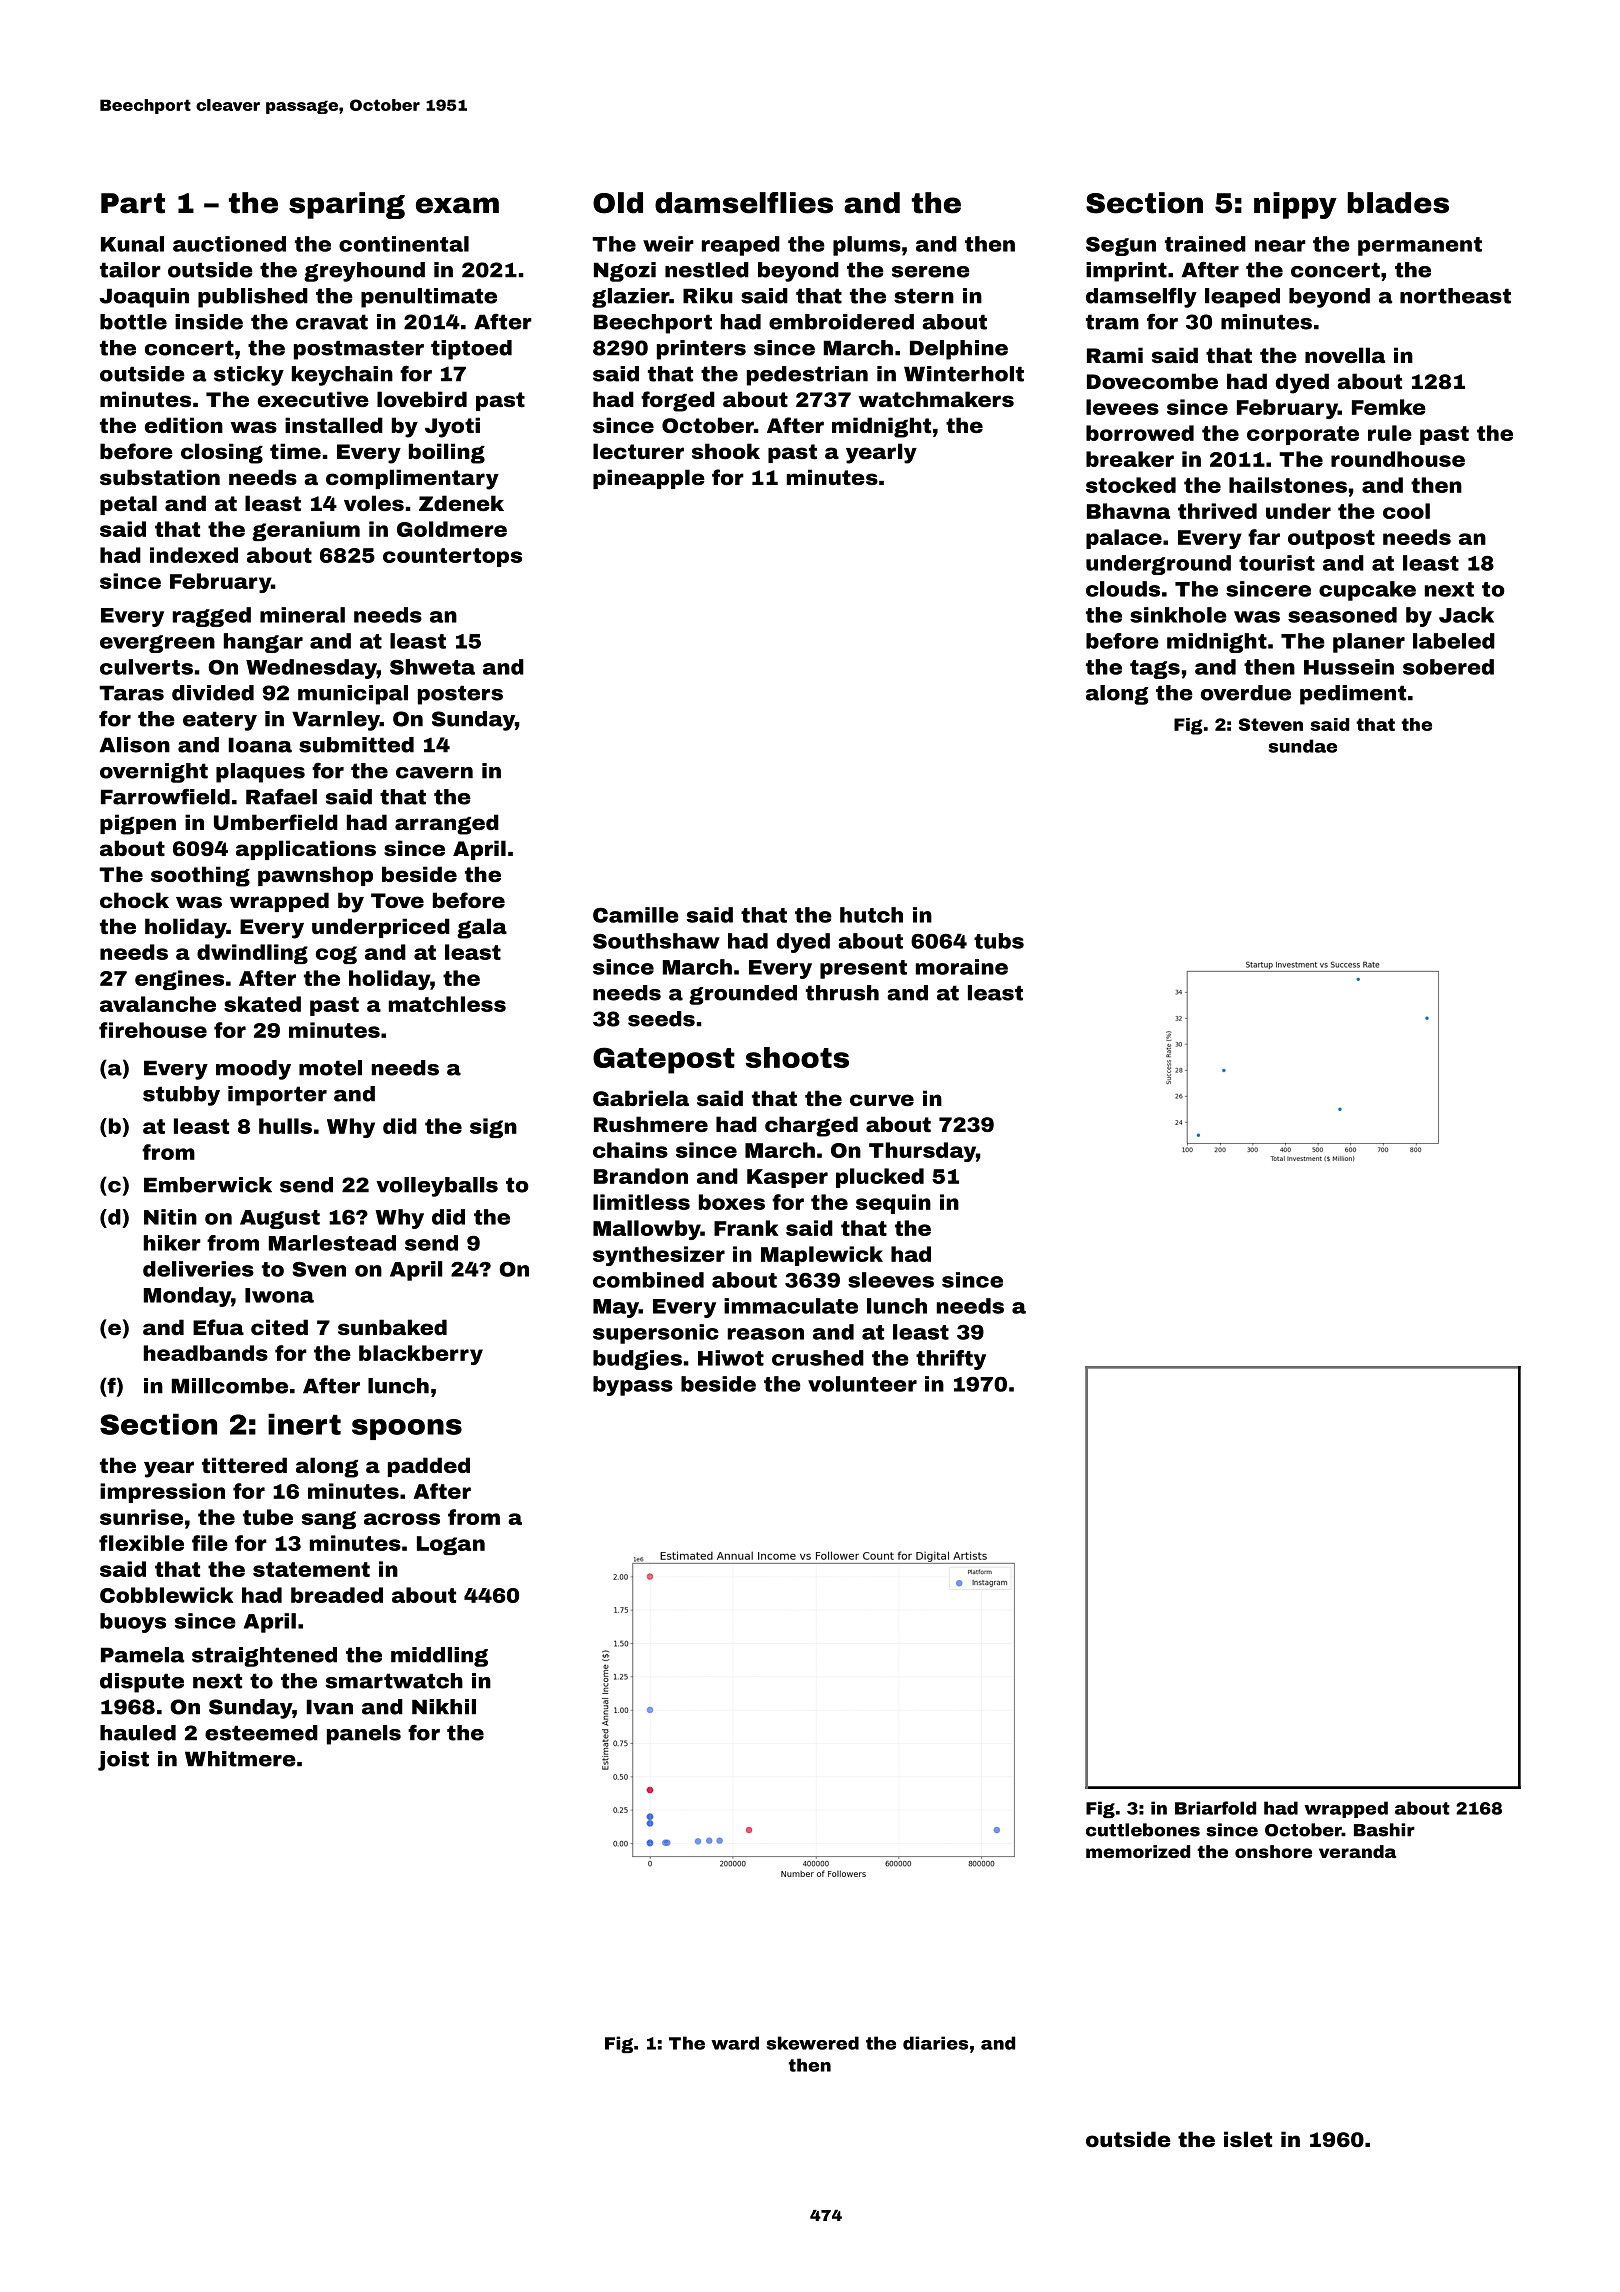 This screenshot has width=1620, height=2292. What do you see at coordinates (999, 941) in the screenshot?
I see `tubs` at bounding box center [999, 941].
